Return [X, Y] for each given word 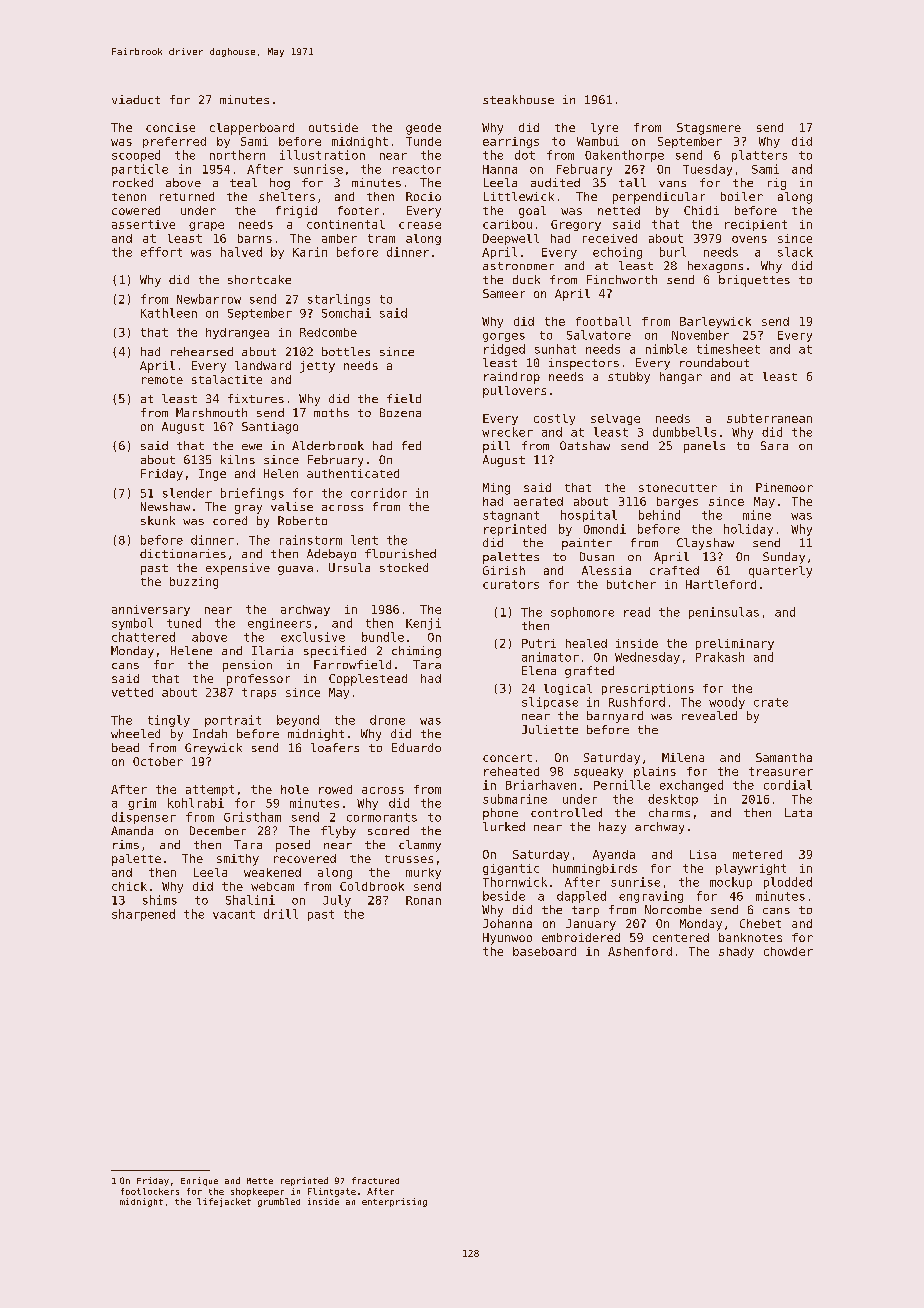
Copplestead [368, 680]
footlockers [150, 1191]
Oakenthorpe [624, 156]
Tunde [423, 141]
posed [293, 846]
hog [280, 184]
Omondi [605, 529]
